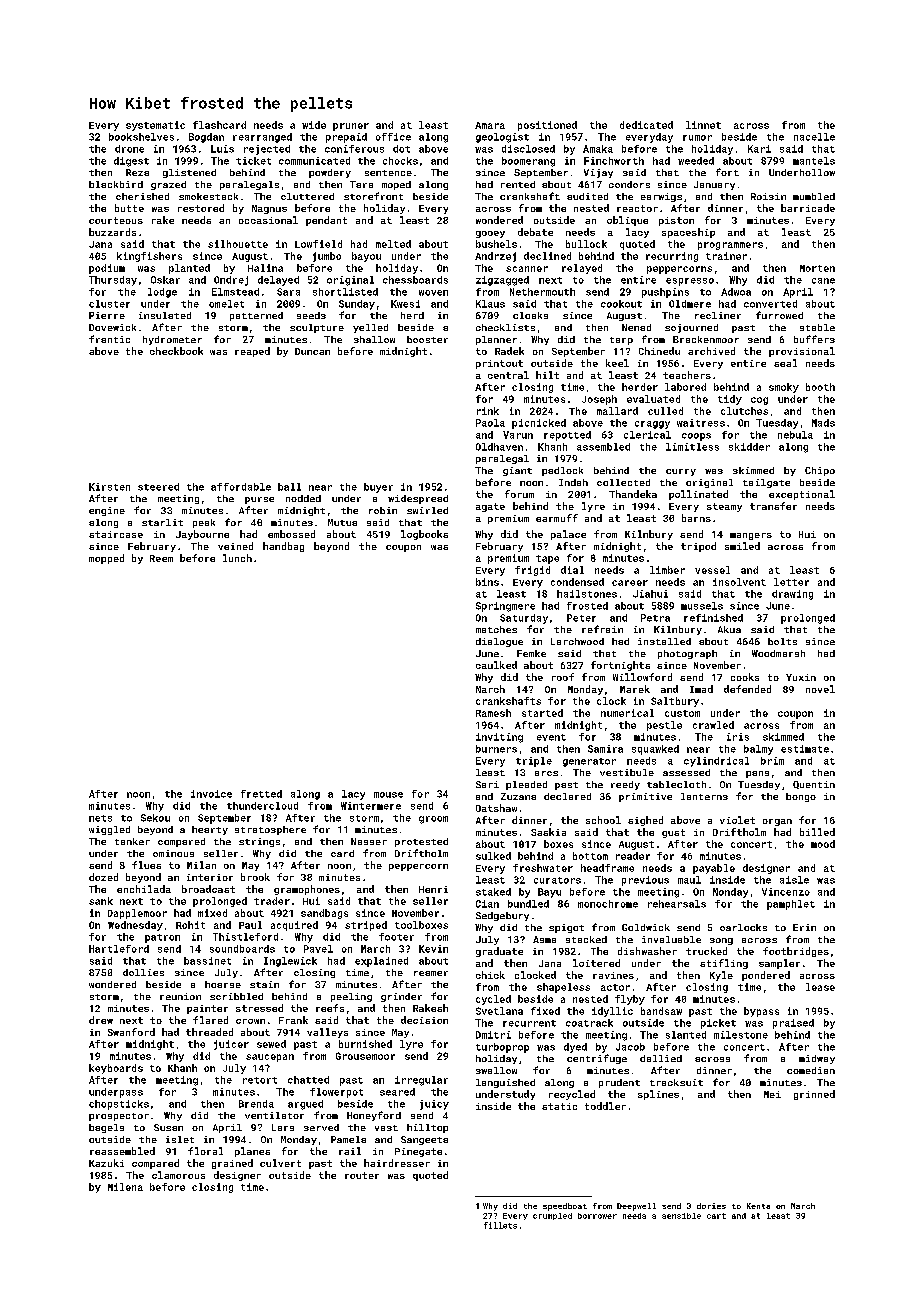 The width and height of the screenshot is (924, 1308). What do you see at coordinates (814, 137) in the screenshot?
I see `nacelle` at bounding box center [814, 137].
